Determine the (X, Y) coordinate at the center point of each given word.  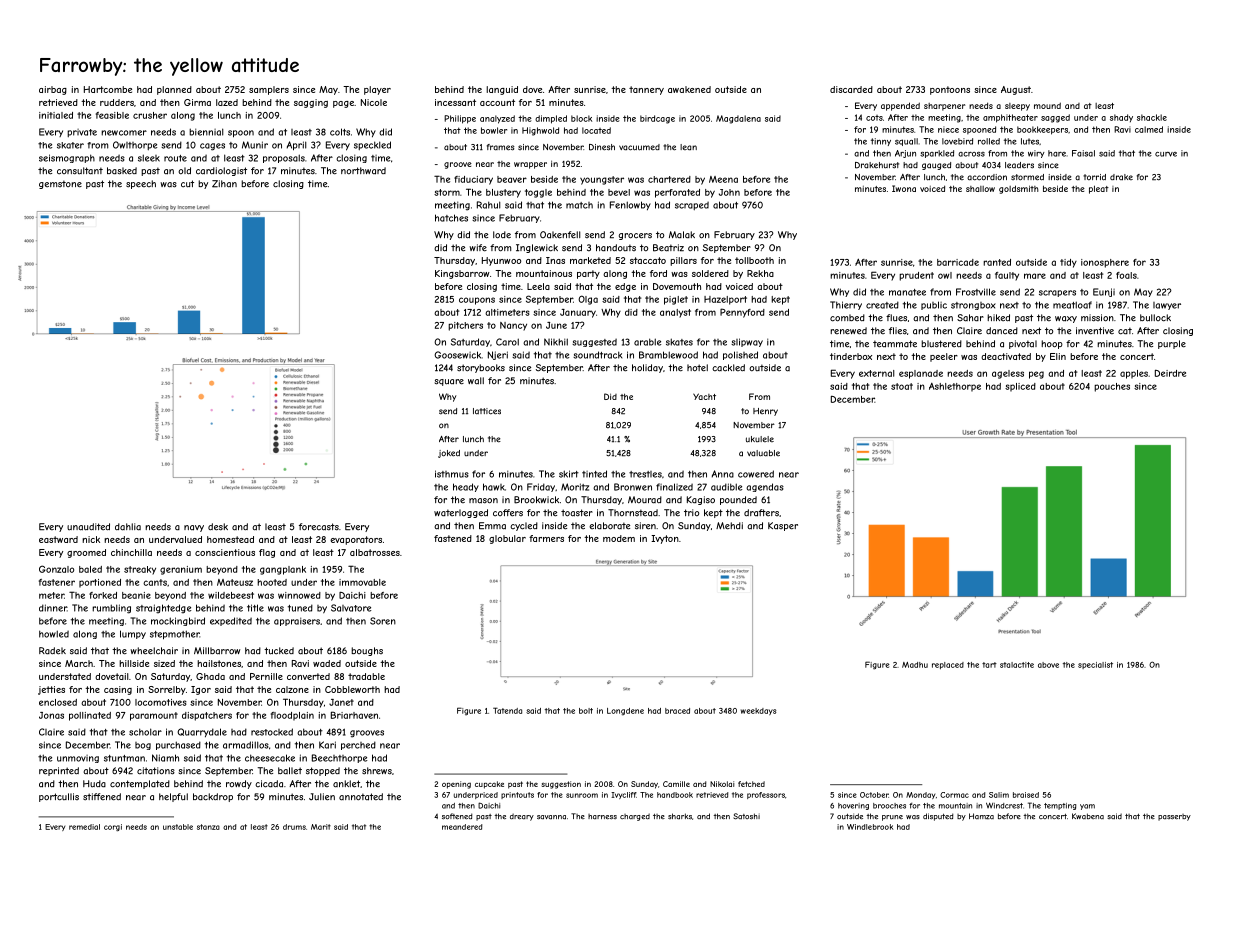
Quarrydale (202, 732)
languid (502, 90)
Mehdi (729, 526)
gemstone (60, 184)
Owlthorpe (135, 145)
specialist (1095, 665)
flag (267, 553)
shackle (1152, 117)
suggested (594, 342)
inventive (1095, 331)
